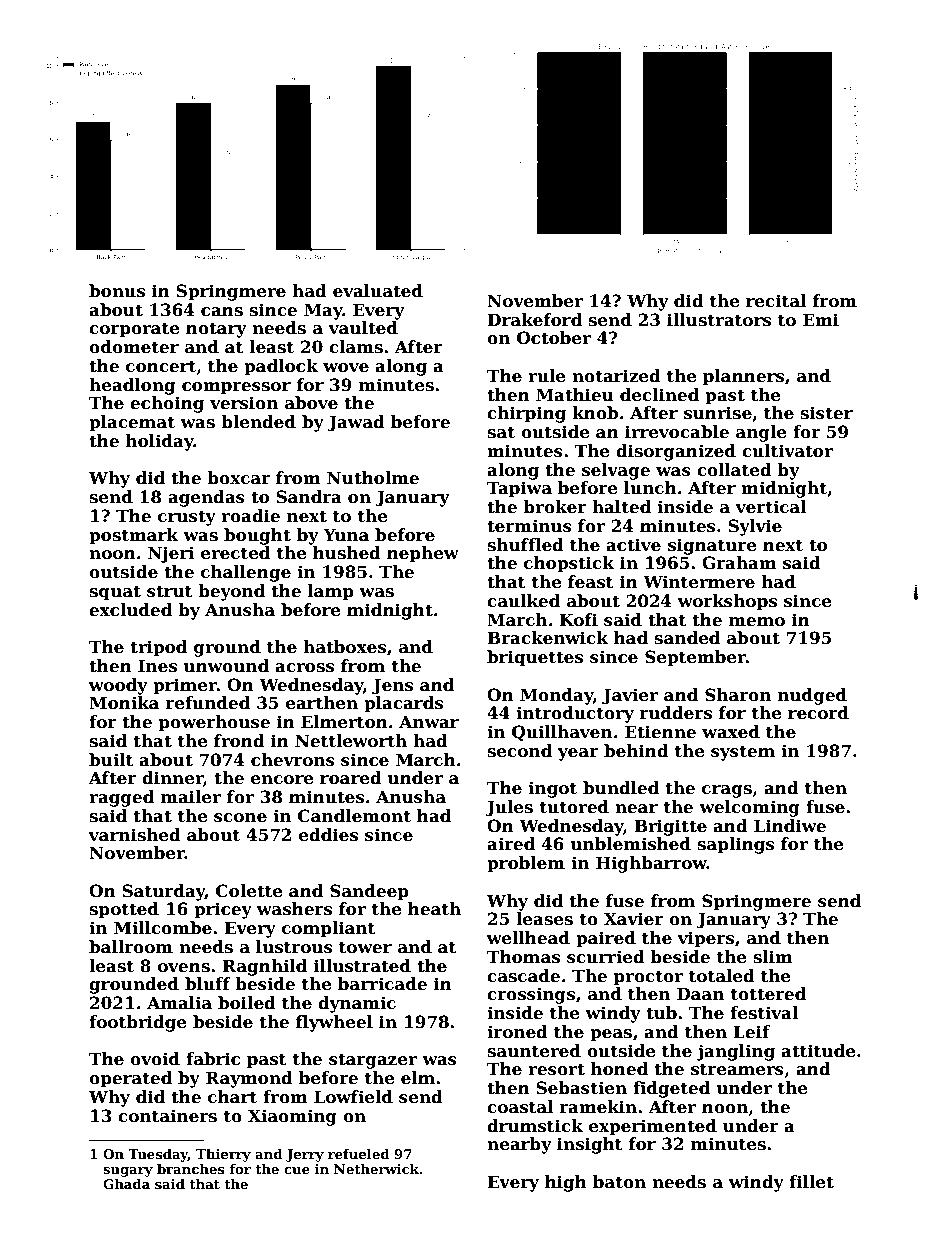 Image resolution: width=952 pixels, height=1233 pixels. I want to click on Netherwick, so click(376, 1169).
